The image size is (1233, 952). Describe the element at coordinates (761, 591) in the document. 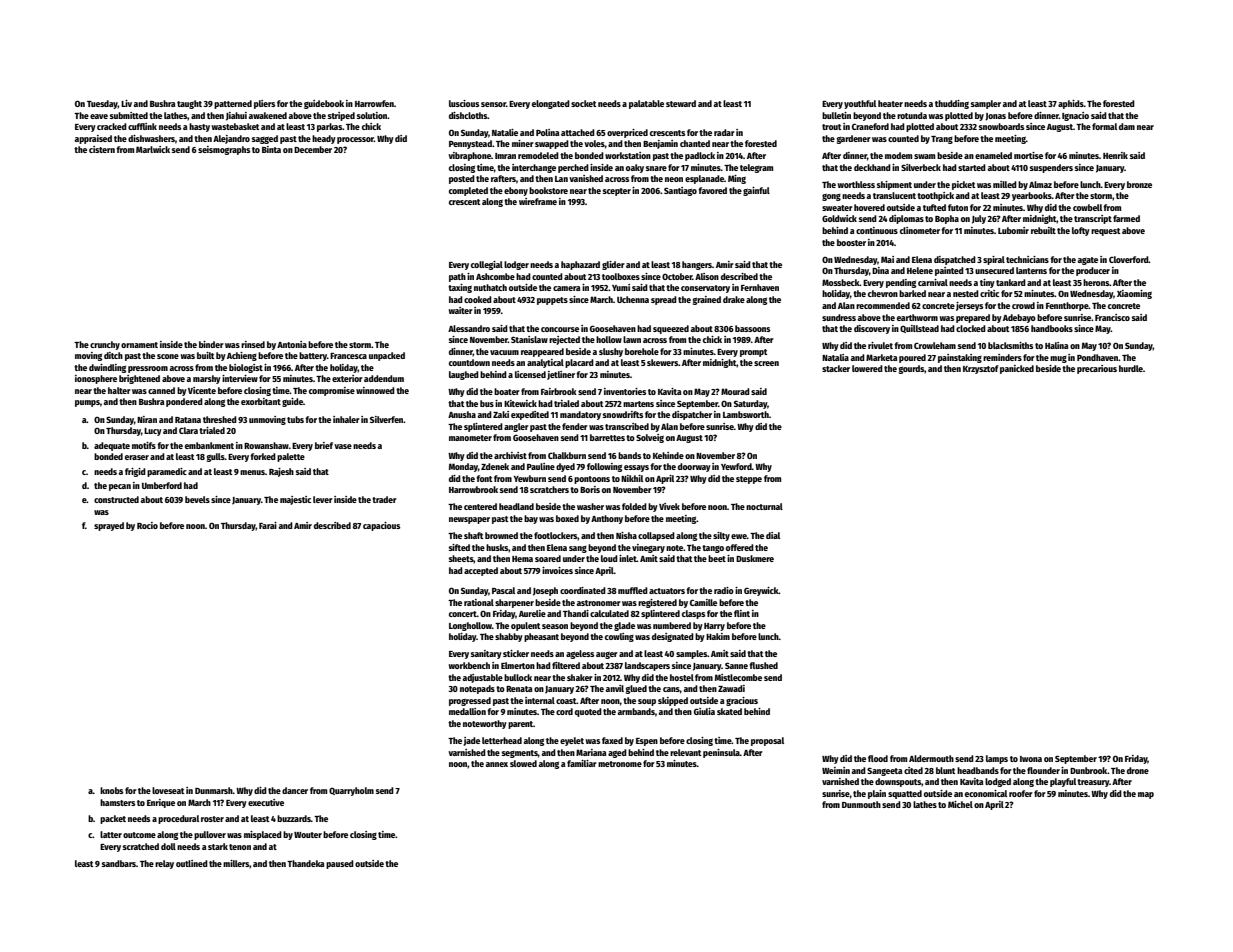

I see `Greywick` at that location.
